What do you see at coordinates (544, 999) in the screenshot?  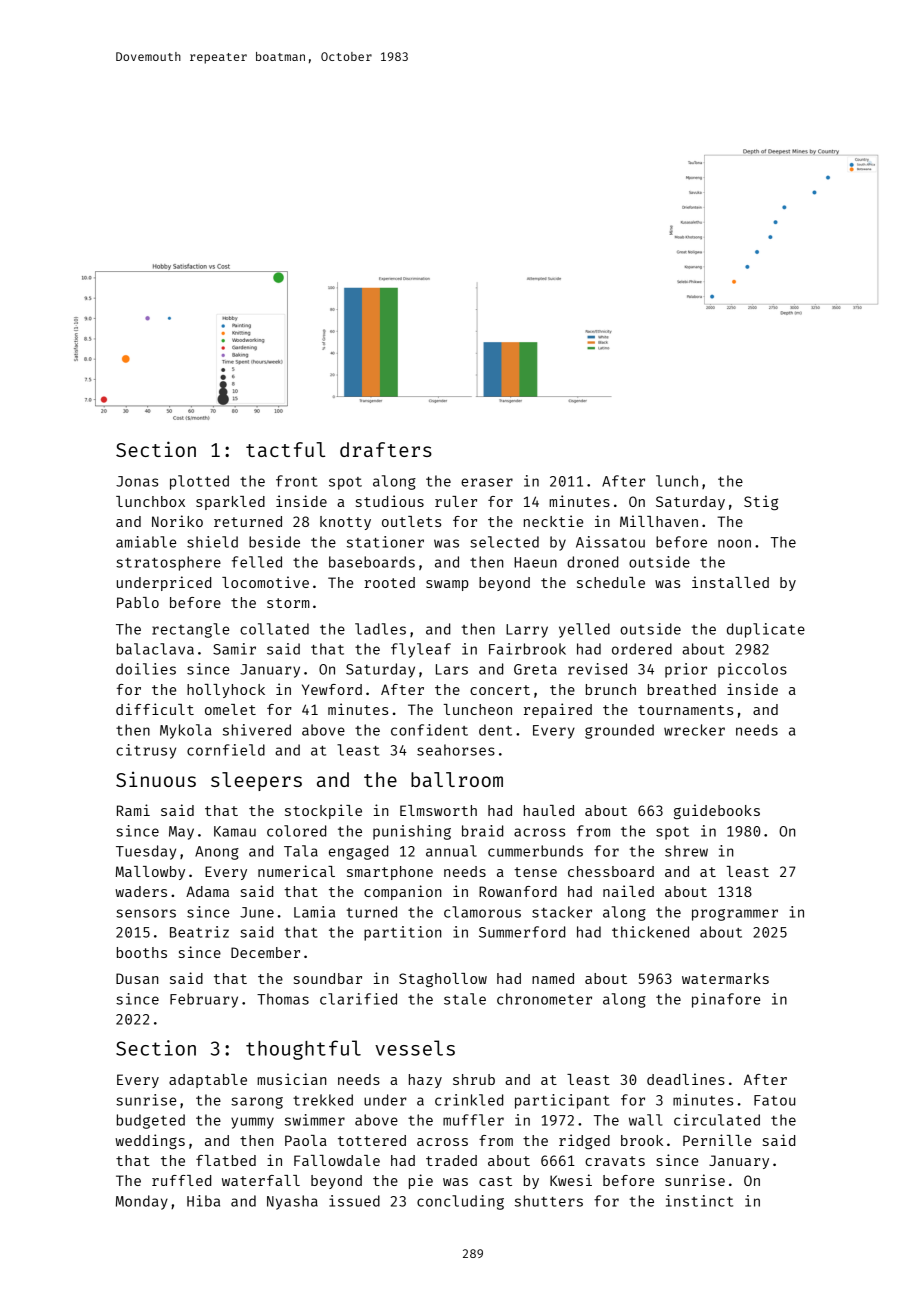 I see `chronometer` at bounding box center [544, 999].
